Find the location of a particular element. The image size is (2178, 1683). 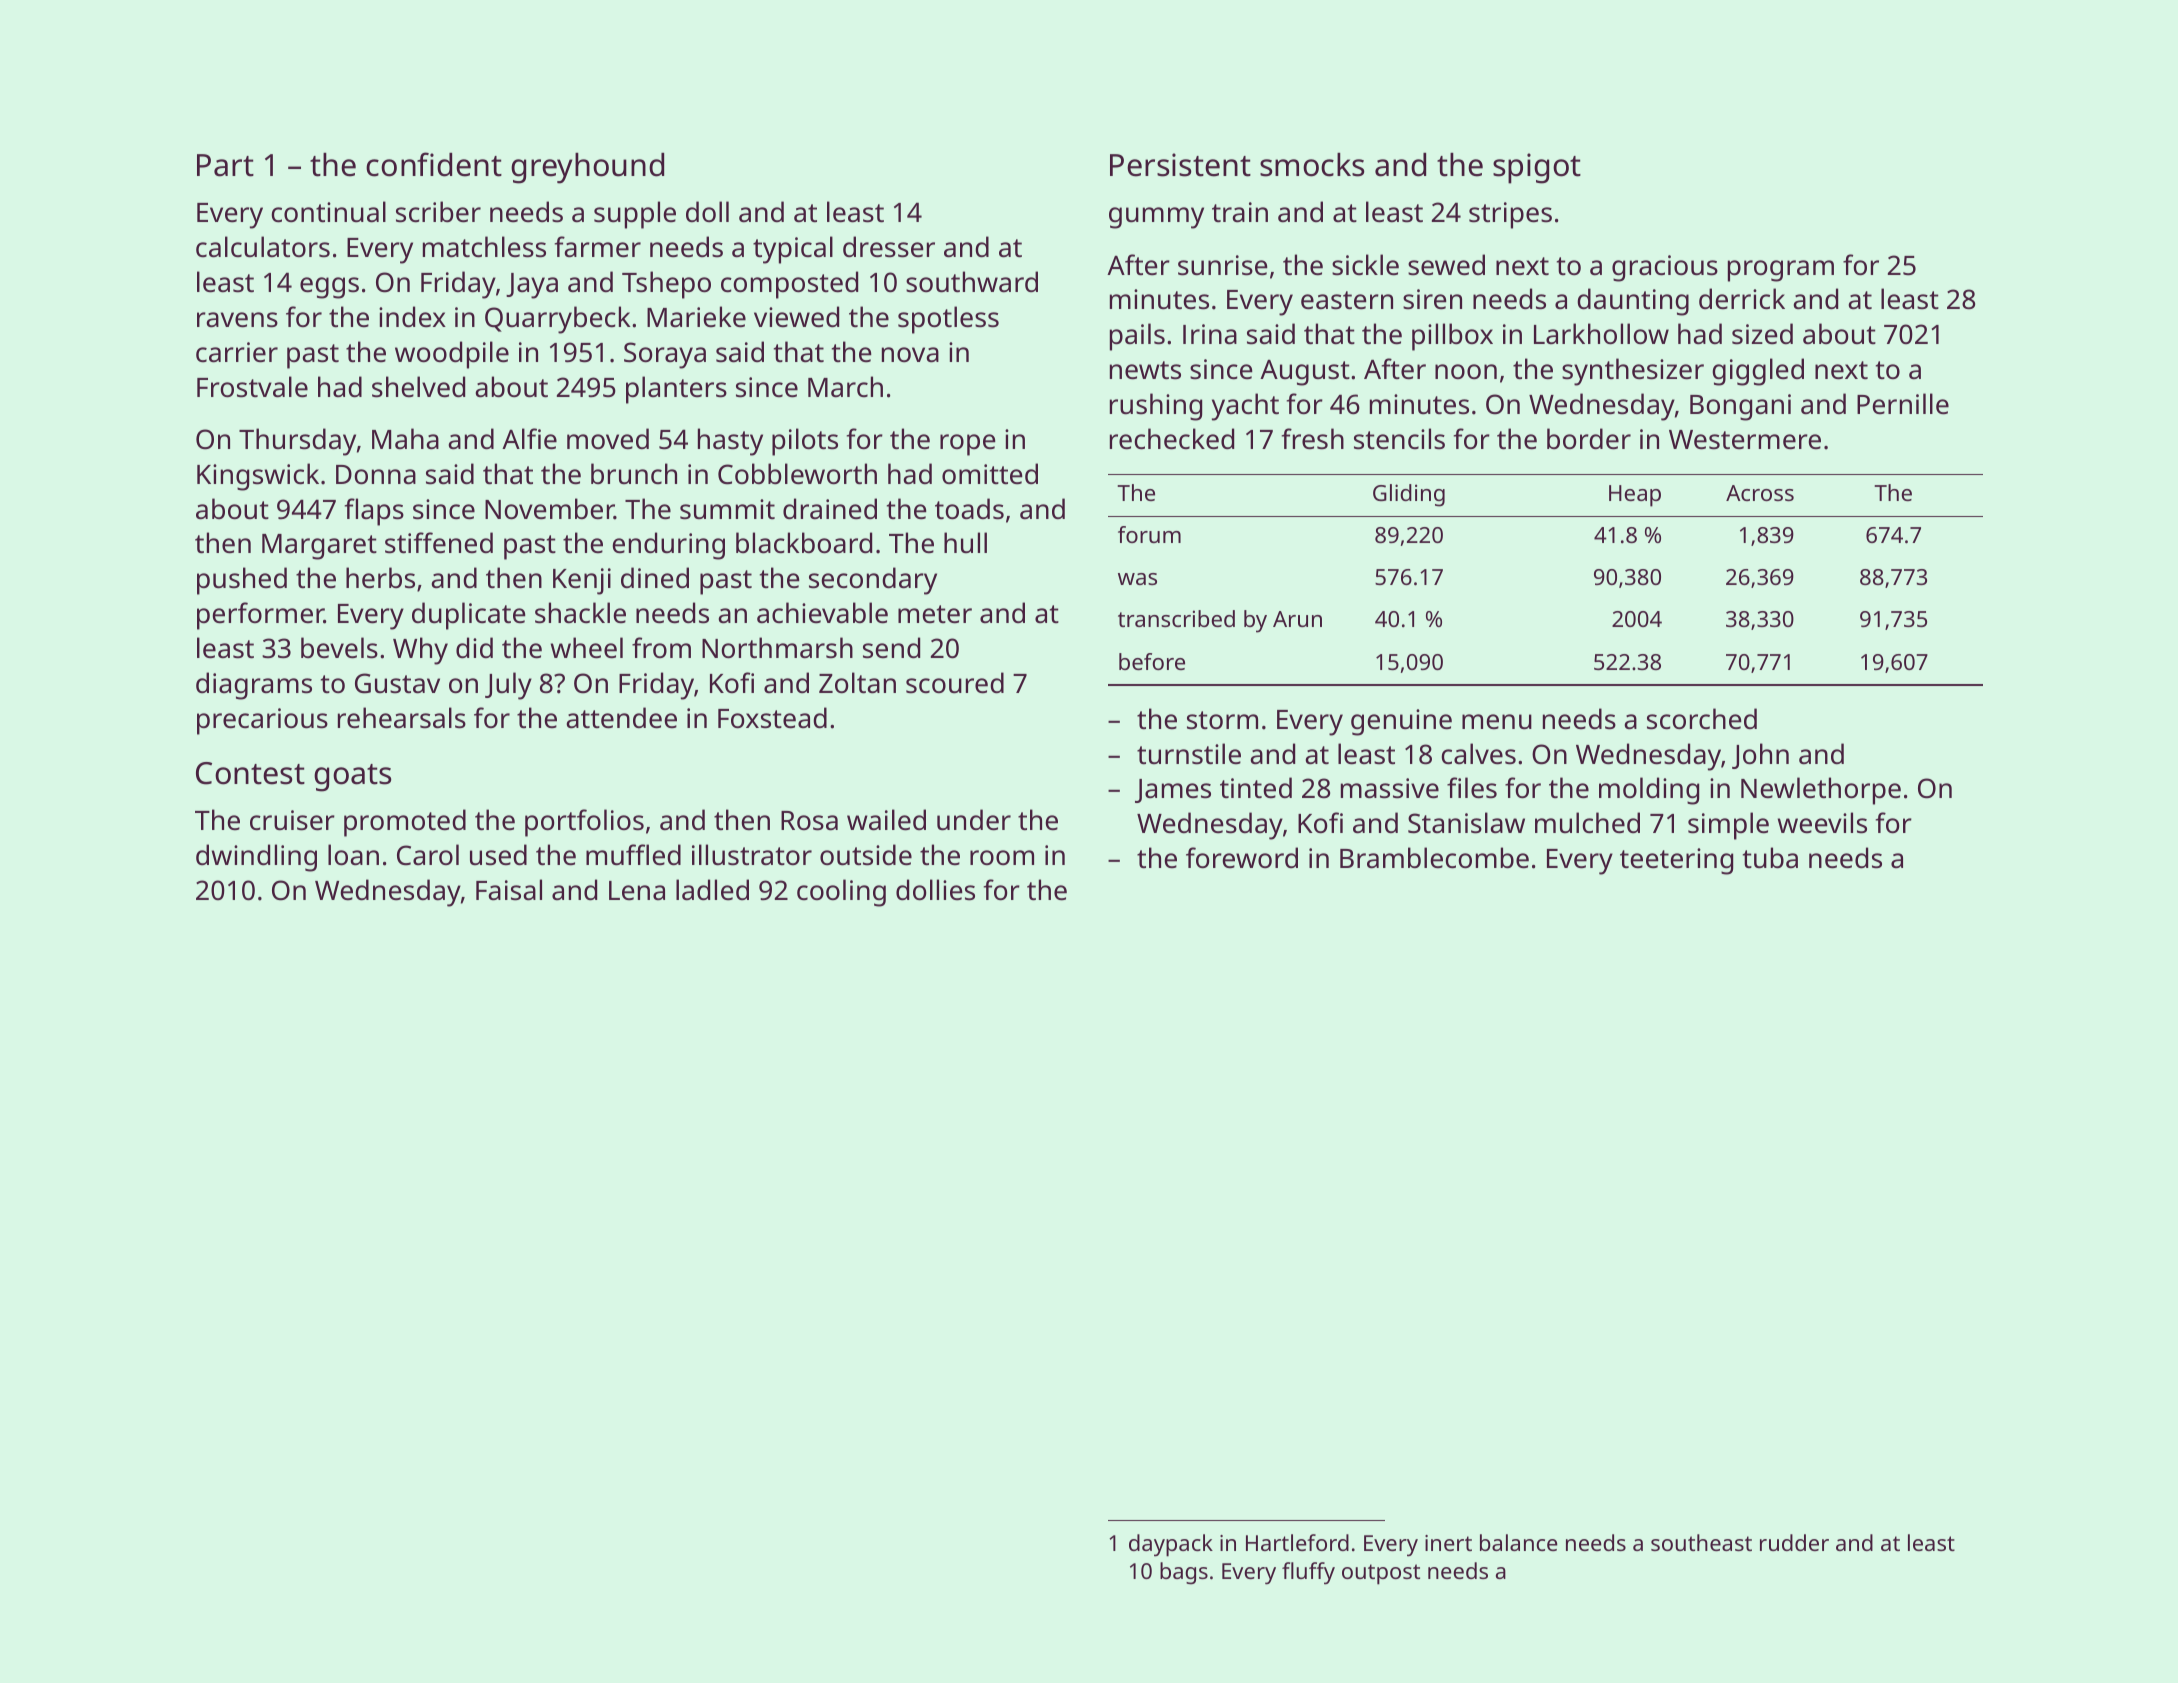

daypack is located at coordinates (1171, 1545).
